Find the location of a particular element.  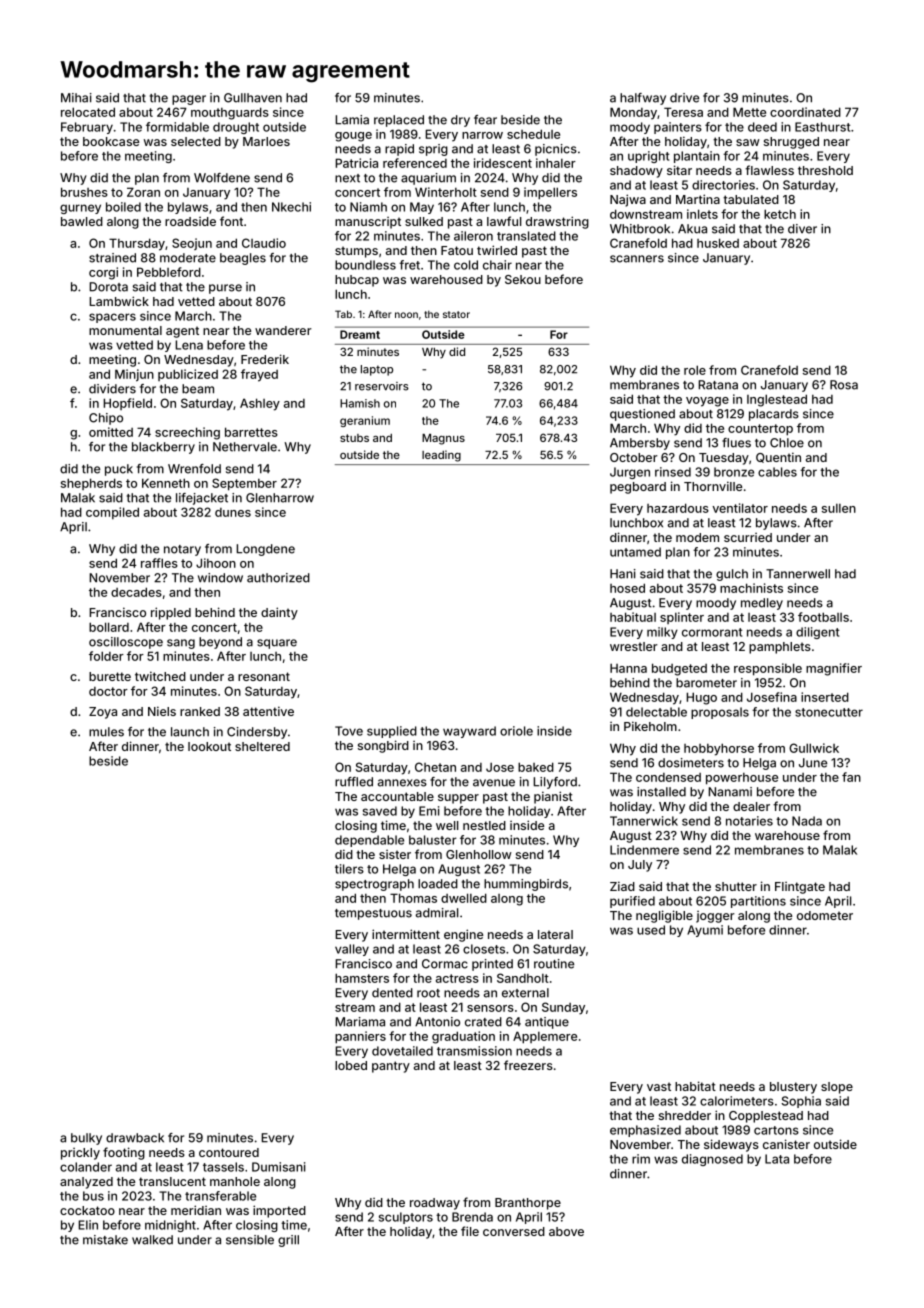

lookout is located at coordinates (209, 746).
